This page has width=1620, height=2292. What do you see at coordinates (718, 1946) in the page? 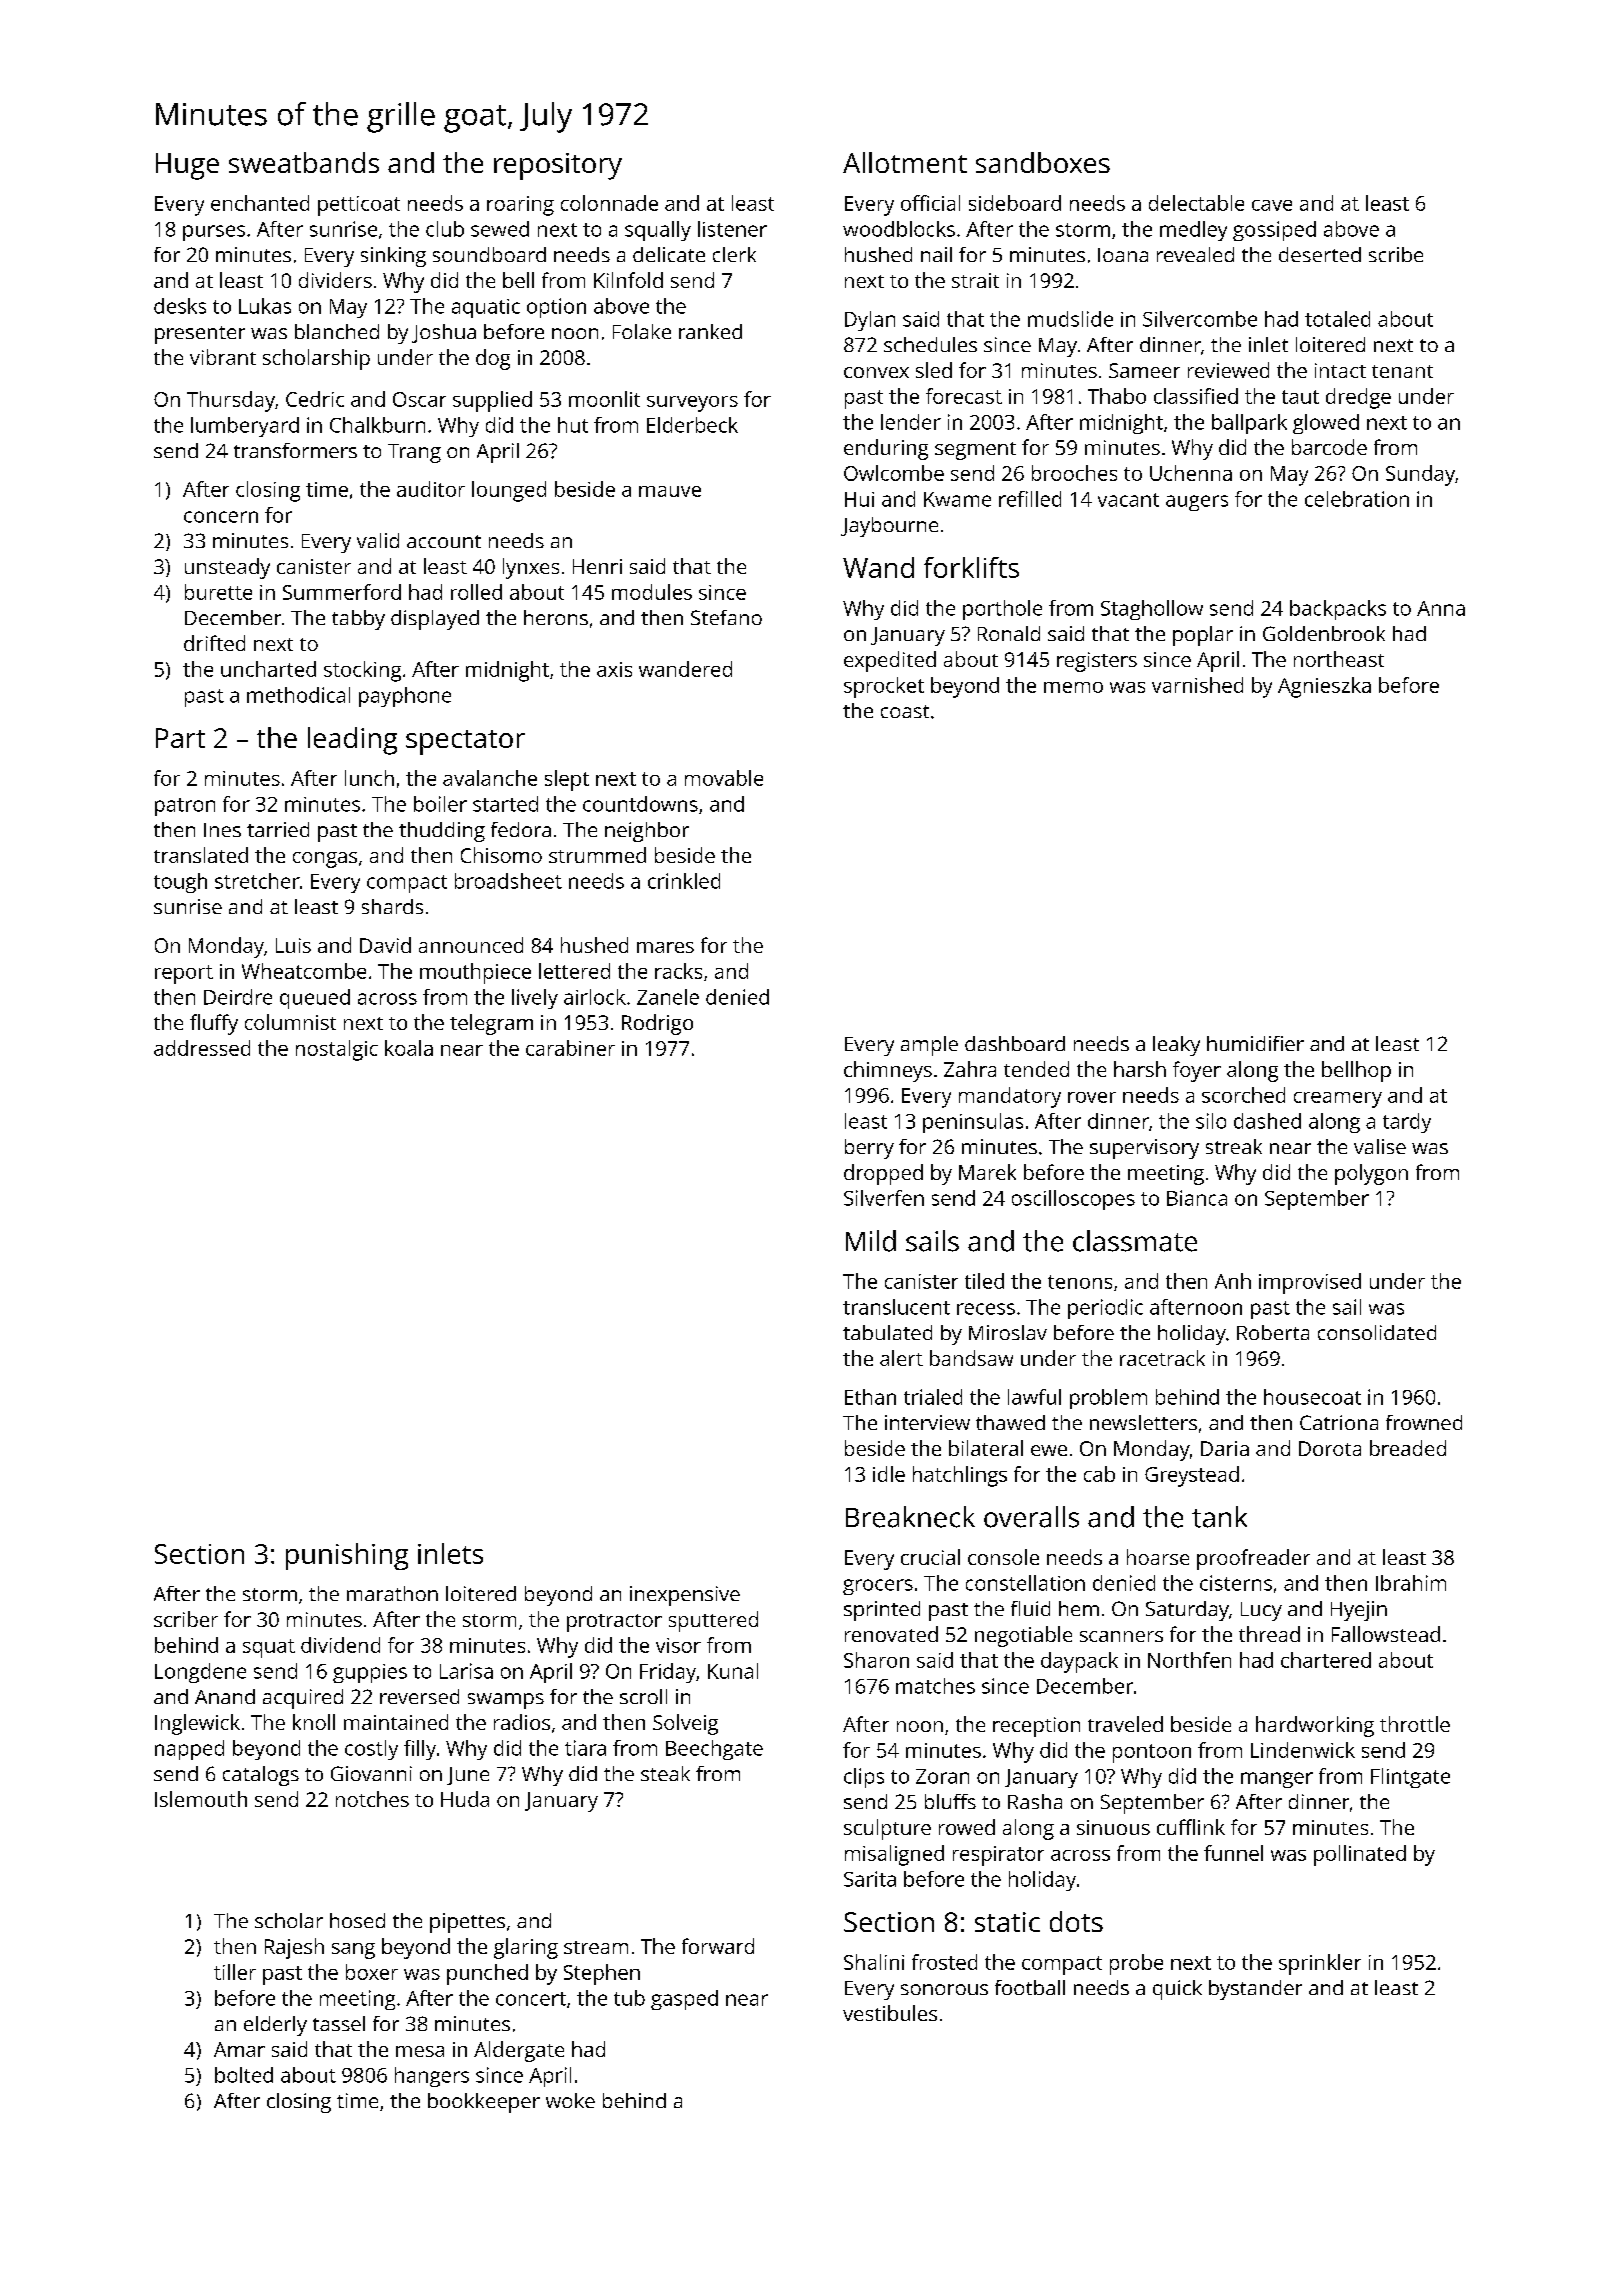
I see `forward` at bounding box center [718, 1946].
